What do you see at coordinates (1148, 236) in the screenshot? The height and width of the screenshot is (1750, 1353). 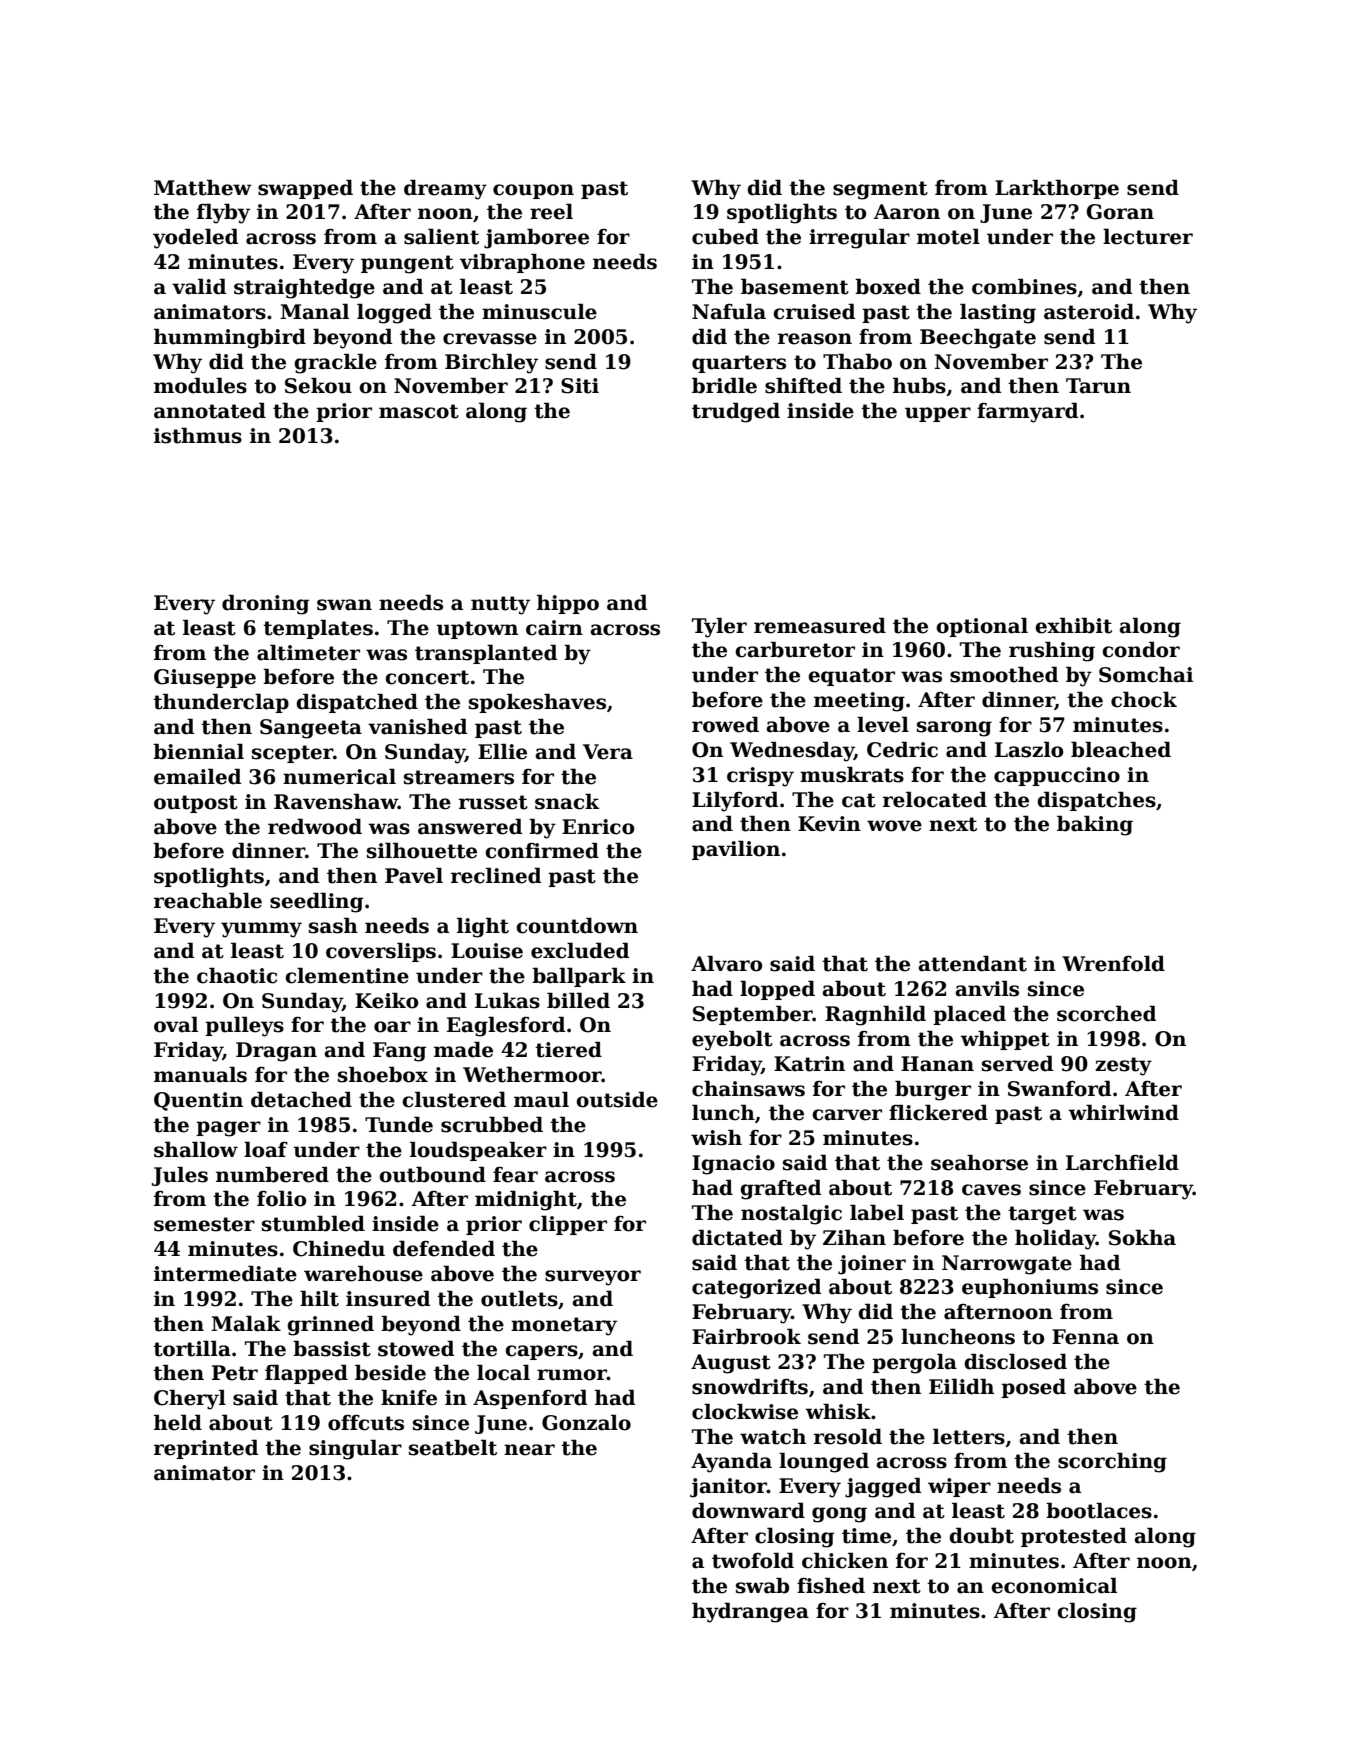 I see `lecturer` at bounding box center [1148, 236].
